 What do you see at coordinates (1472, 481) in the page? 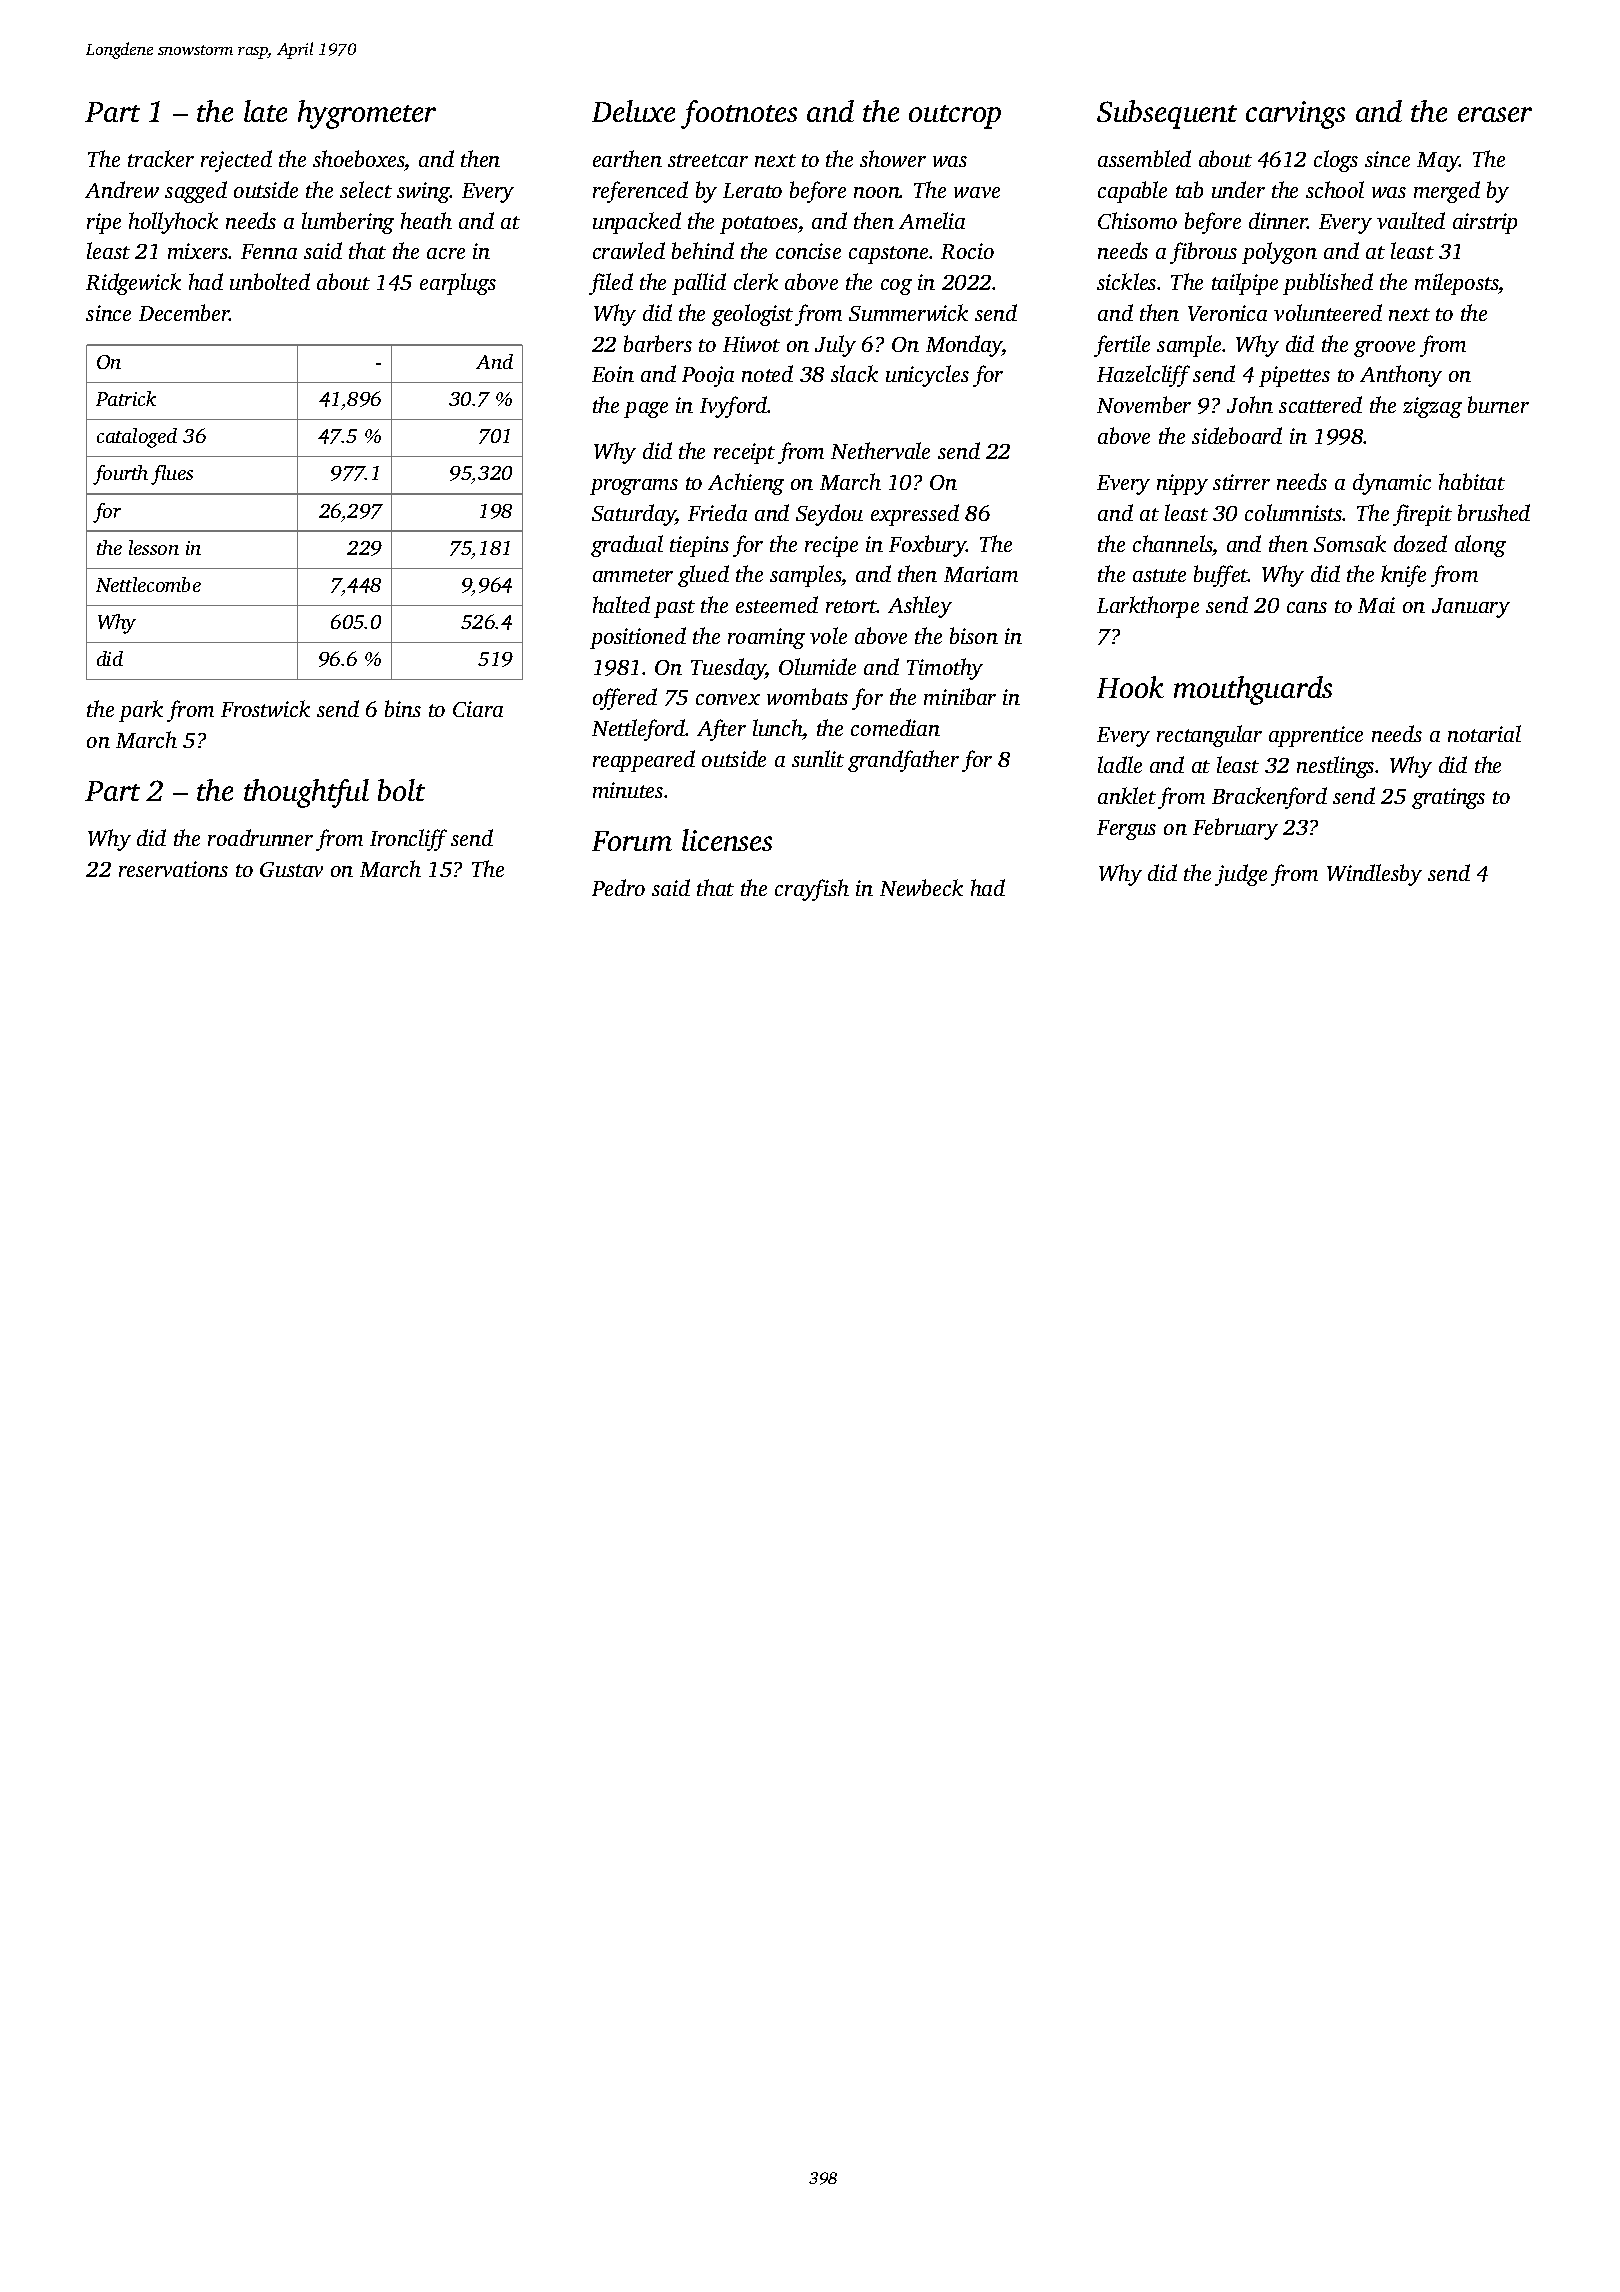
I see `habitat` at bounding box center [1472, 481].
